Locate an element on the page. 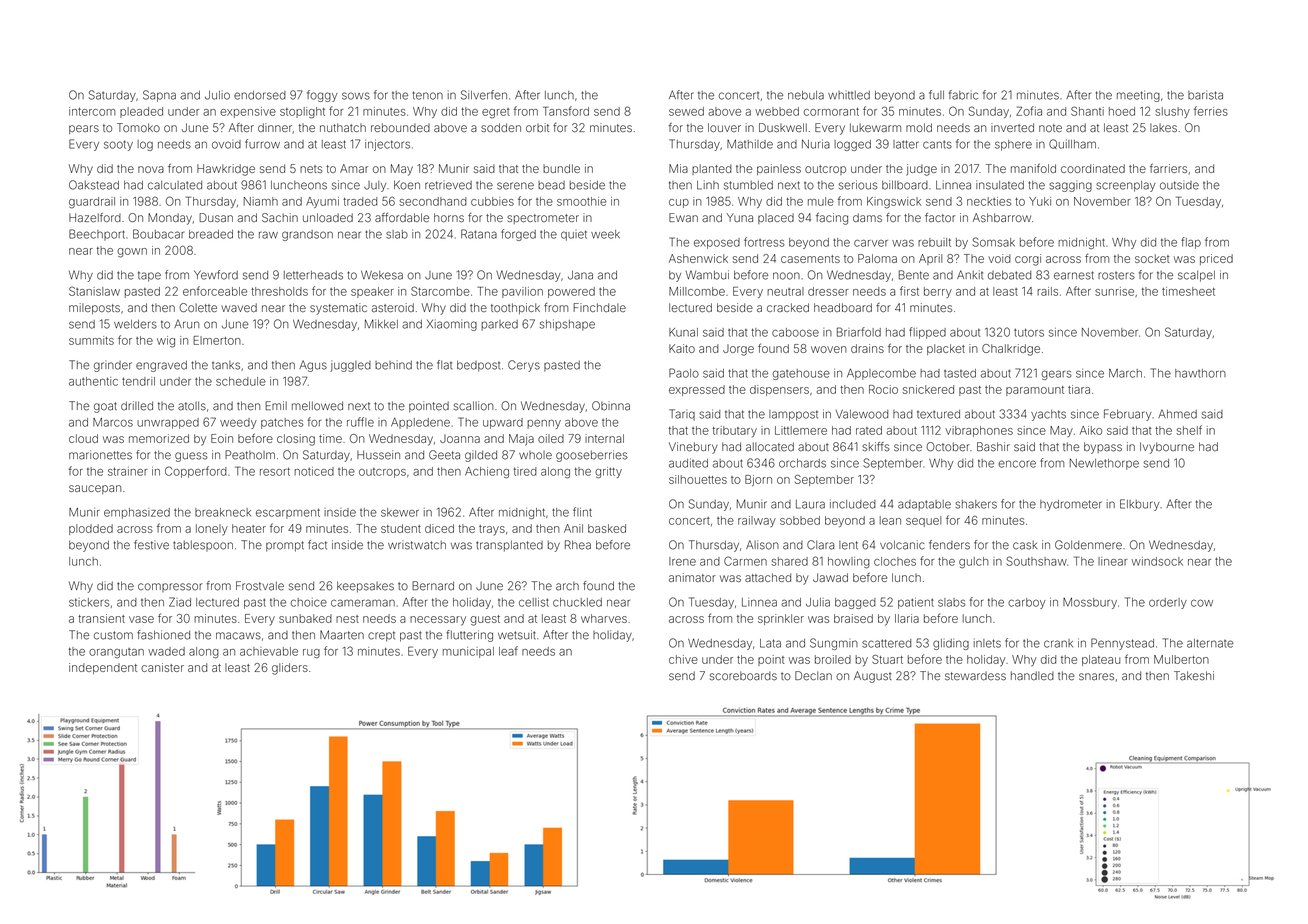 The height and width of the image is (924, 1308). Ivybourne is located at coordinates (1167, 448).
